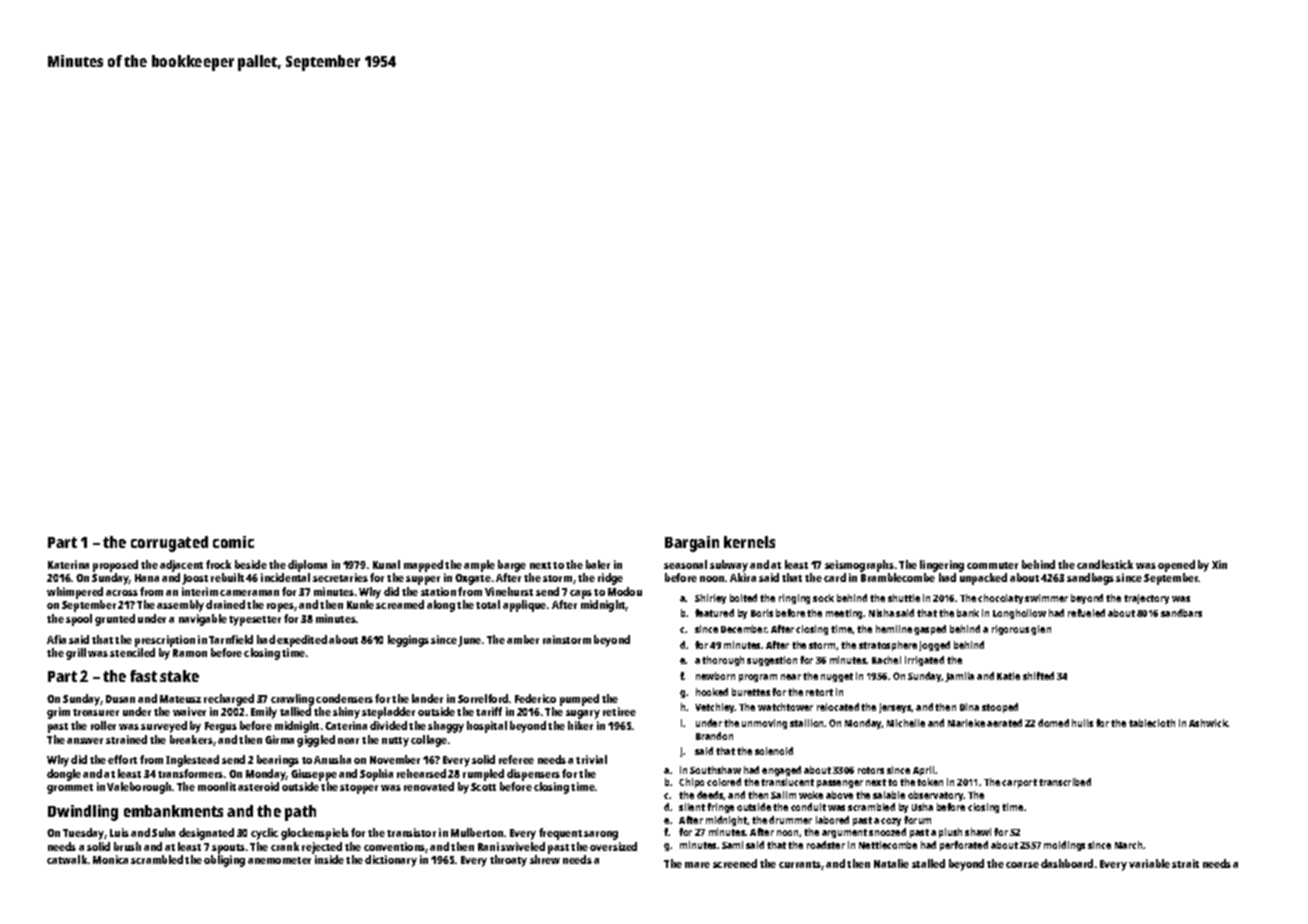  What do you see at coordinates (692, 544) in the screenshot?
I see `Bargain` at bounding box center [692, 544].
